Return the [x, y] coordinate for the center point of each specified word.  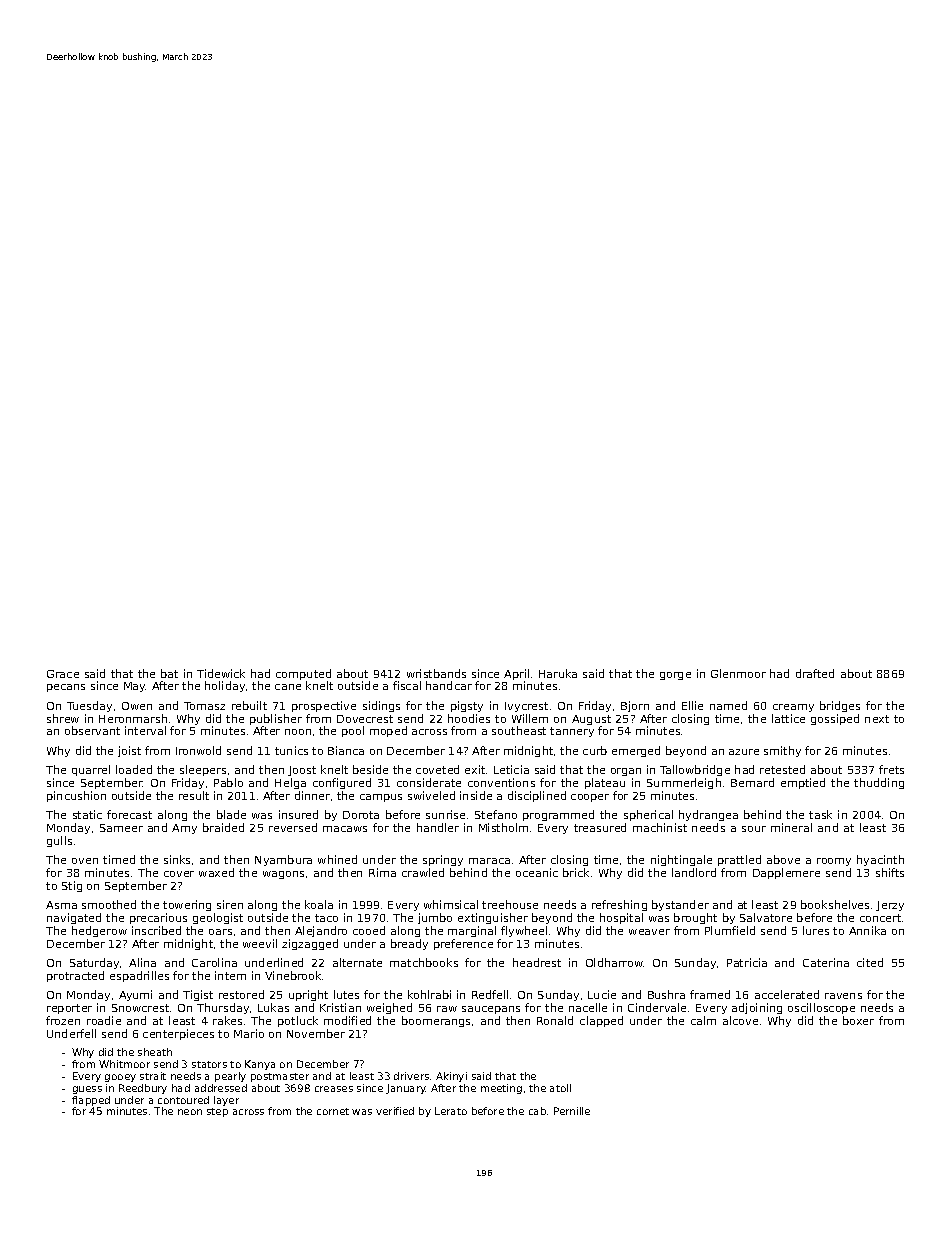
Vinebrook [294, 975]
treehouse [510, 904]
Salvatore [766, 917]
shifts [890, 872]
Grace [63, 674]
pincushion [76, 796]
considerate [429, 782]
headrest [537, 962]
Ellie [692, 705]
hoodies [469, 718]
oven [85, 861]
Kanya [260, 1065]
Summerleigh [684, 783]
